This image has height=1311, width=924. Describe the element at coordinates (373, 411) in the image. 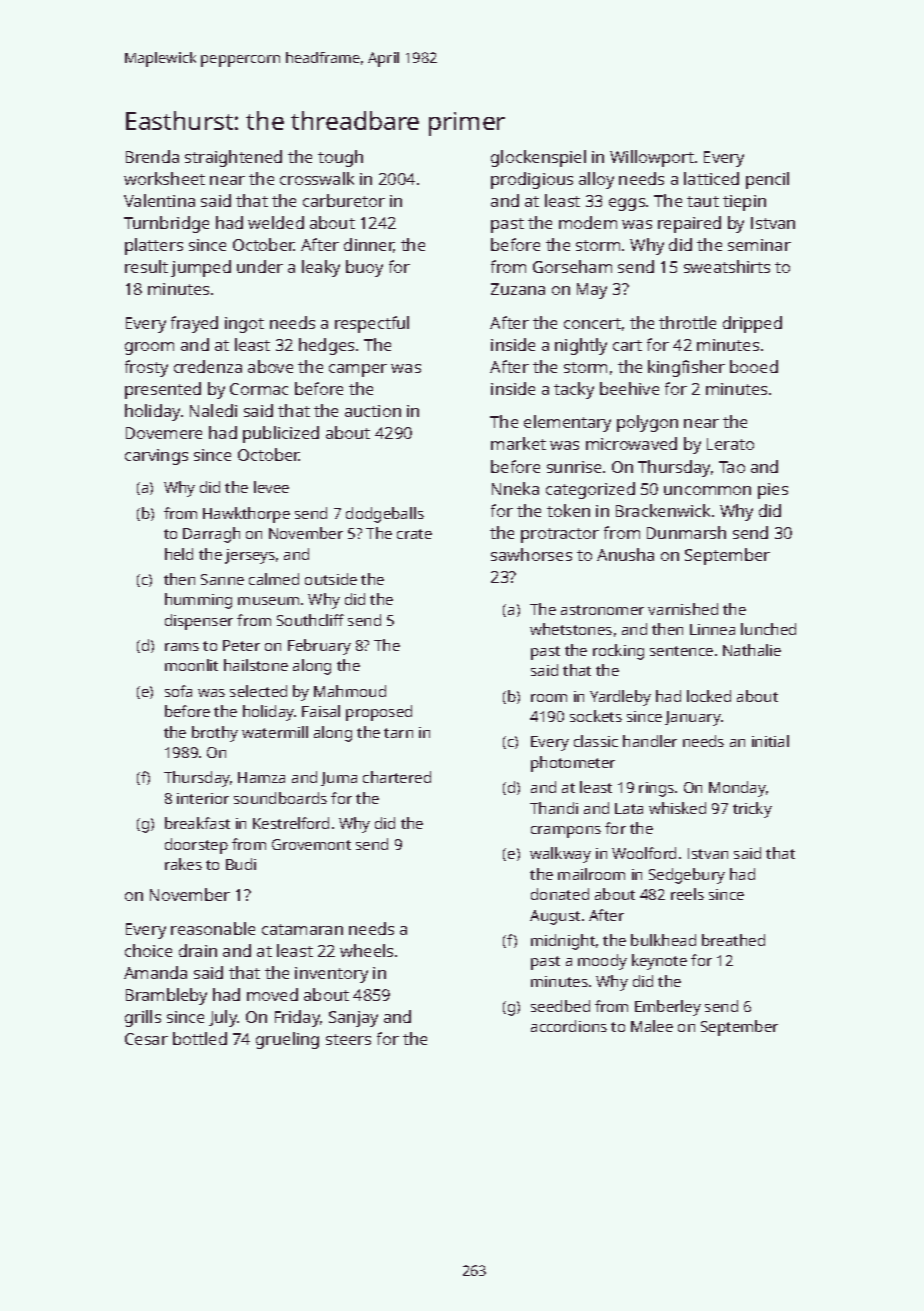

I see `auction` at that location.
